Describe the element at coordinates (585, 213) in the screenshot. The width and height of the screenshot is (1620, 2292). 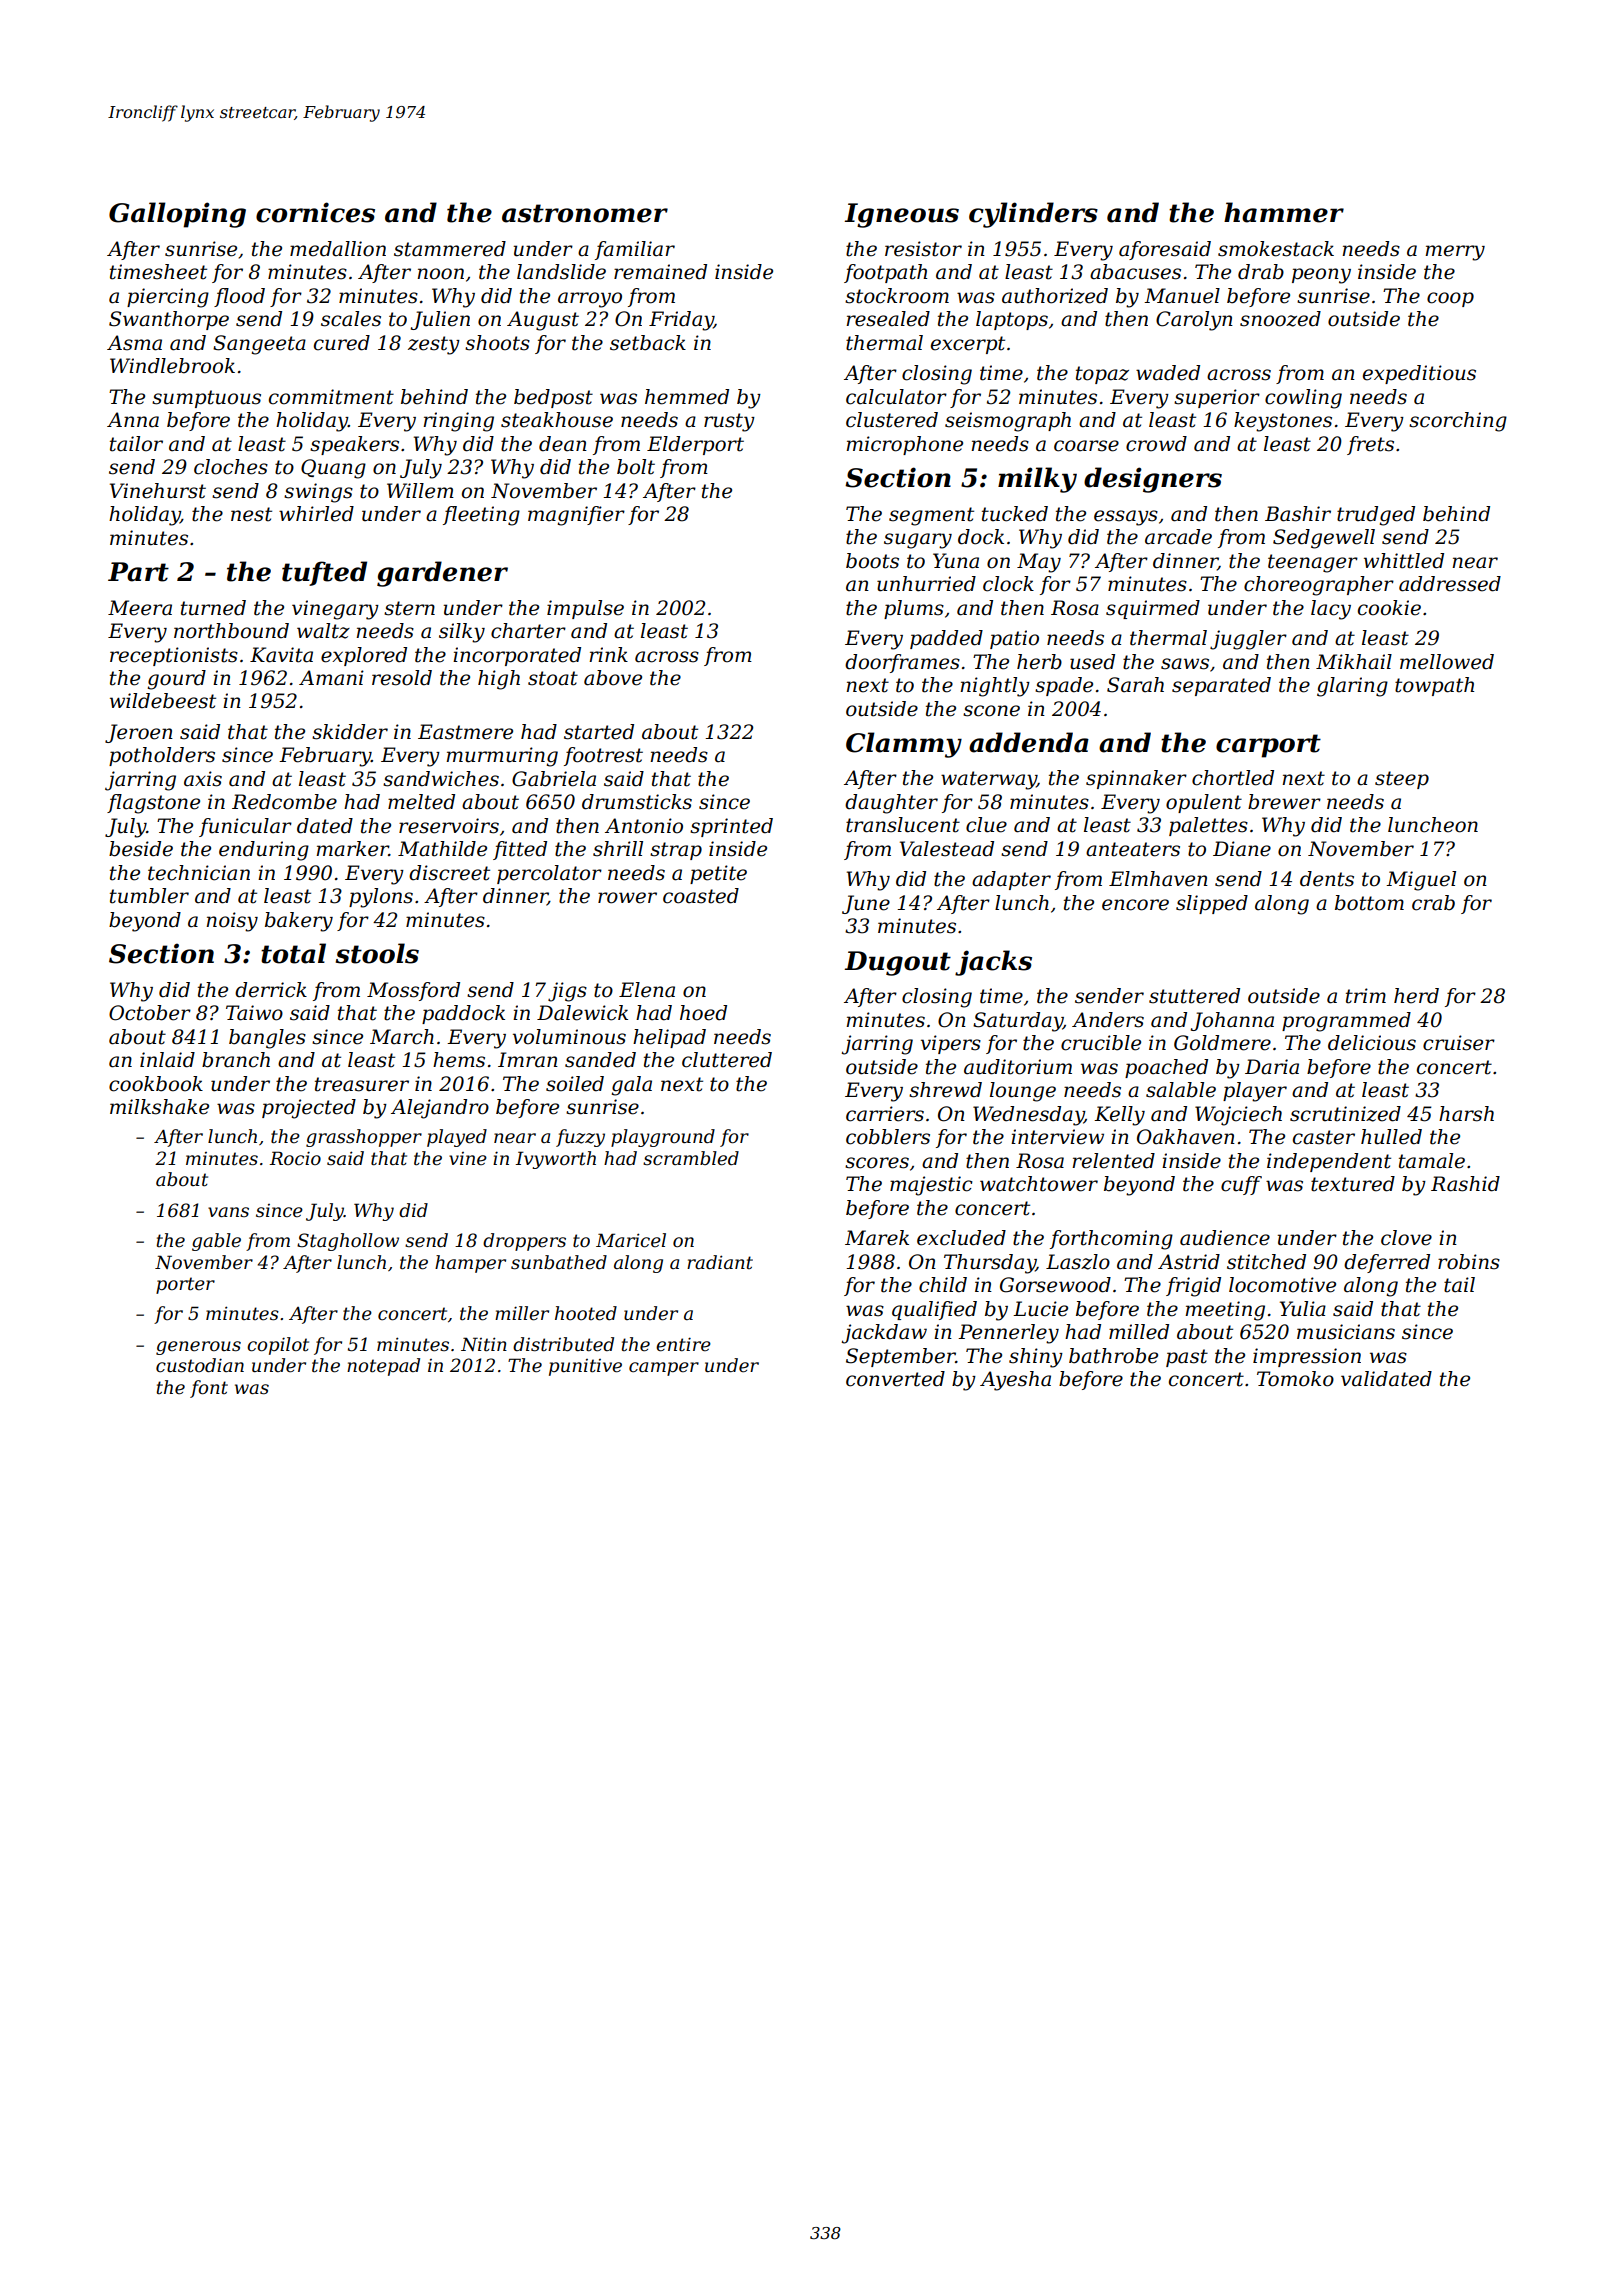
I see `astronomer` at that location.
